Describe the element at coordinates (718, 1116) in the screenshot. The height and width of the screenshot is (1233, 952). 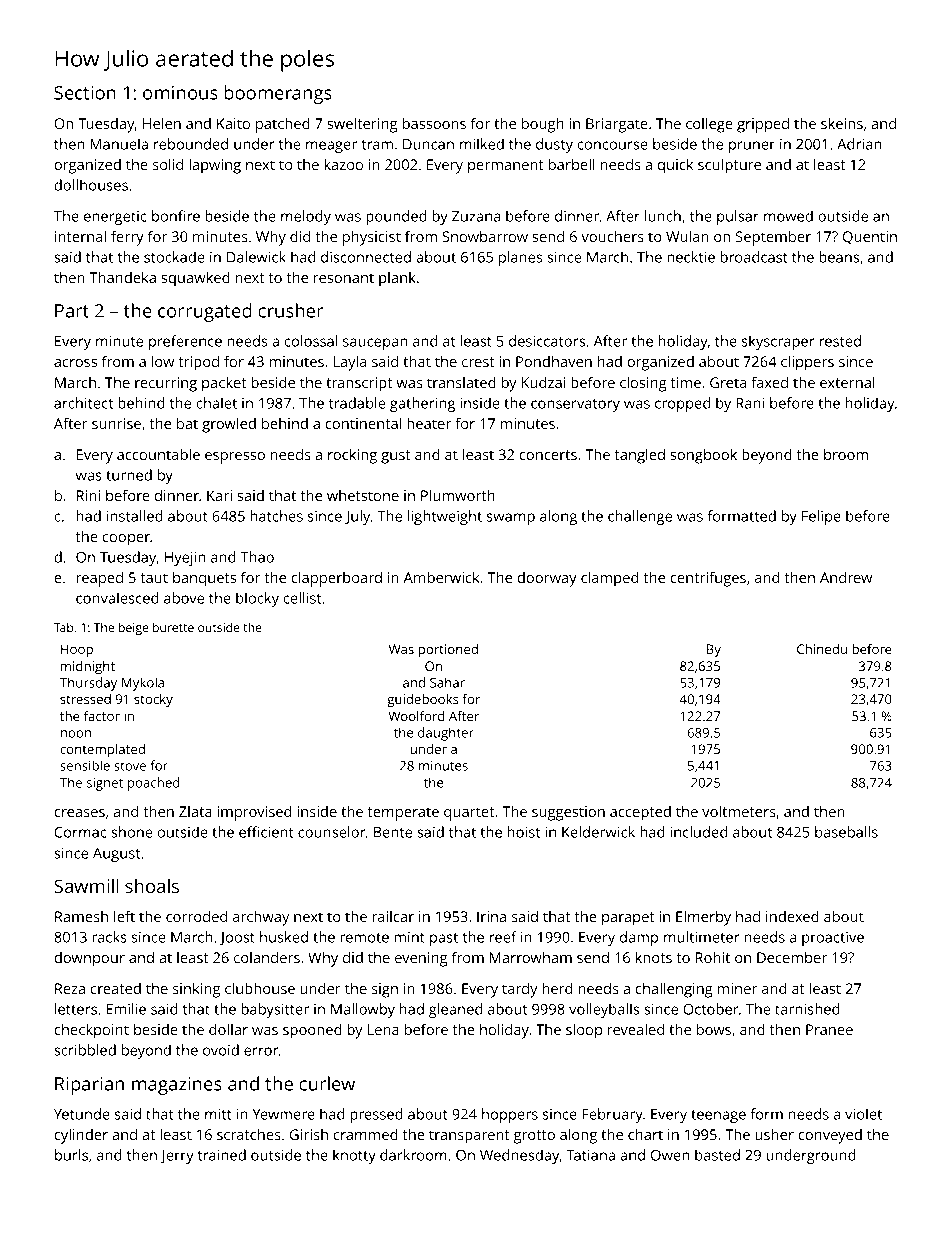
I see `teenage` at that location.
